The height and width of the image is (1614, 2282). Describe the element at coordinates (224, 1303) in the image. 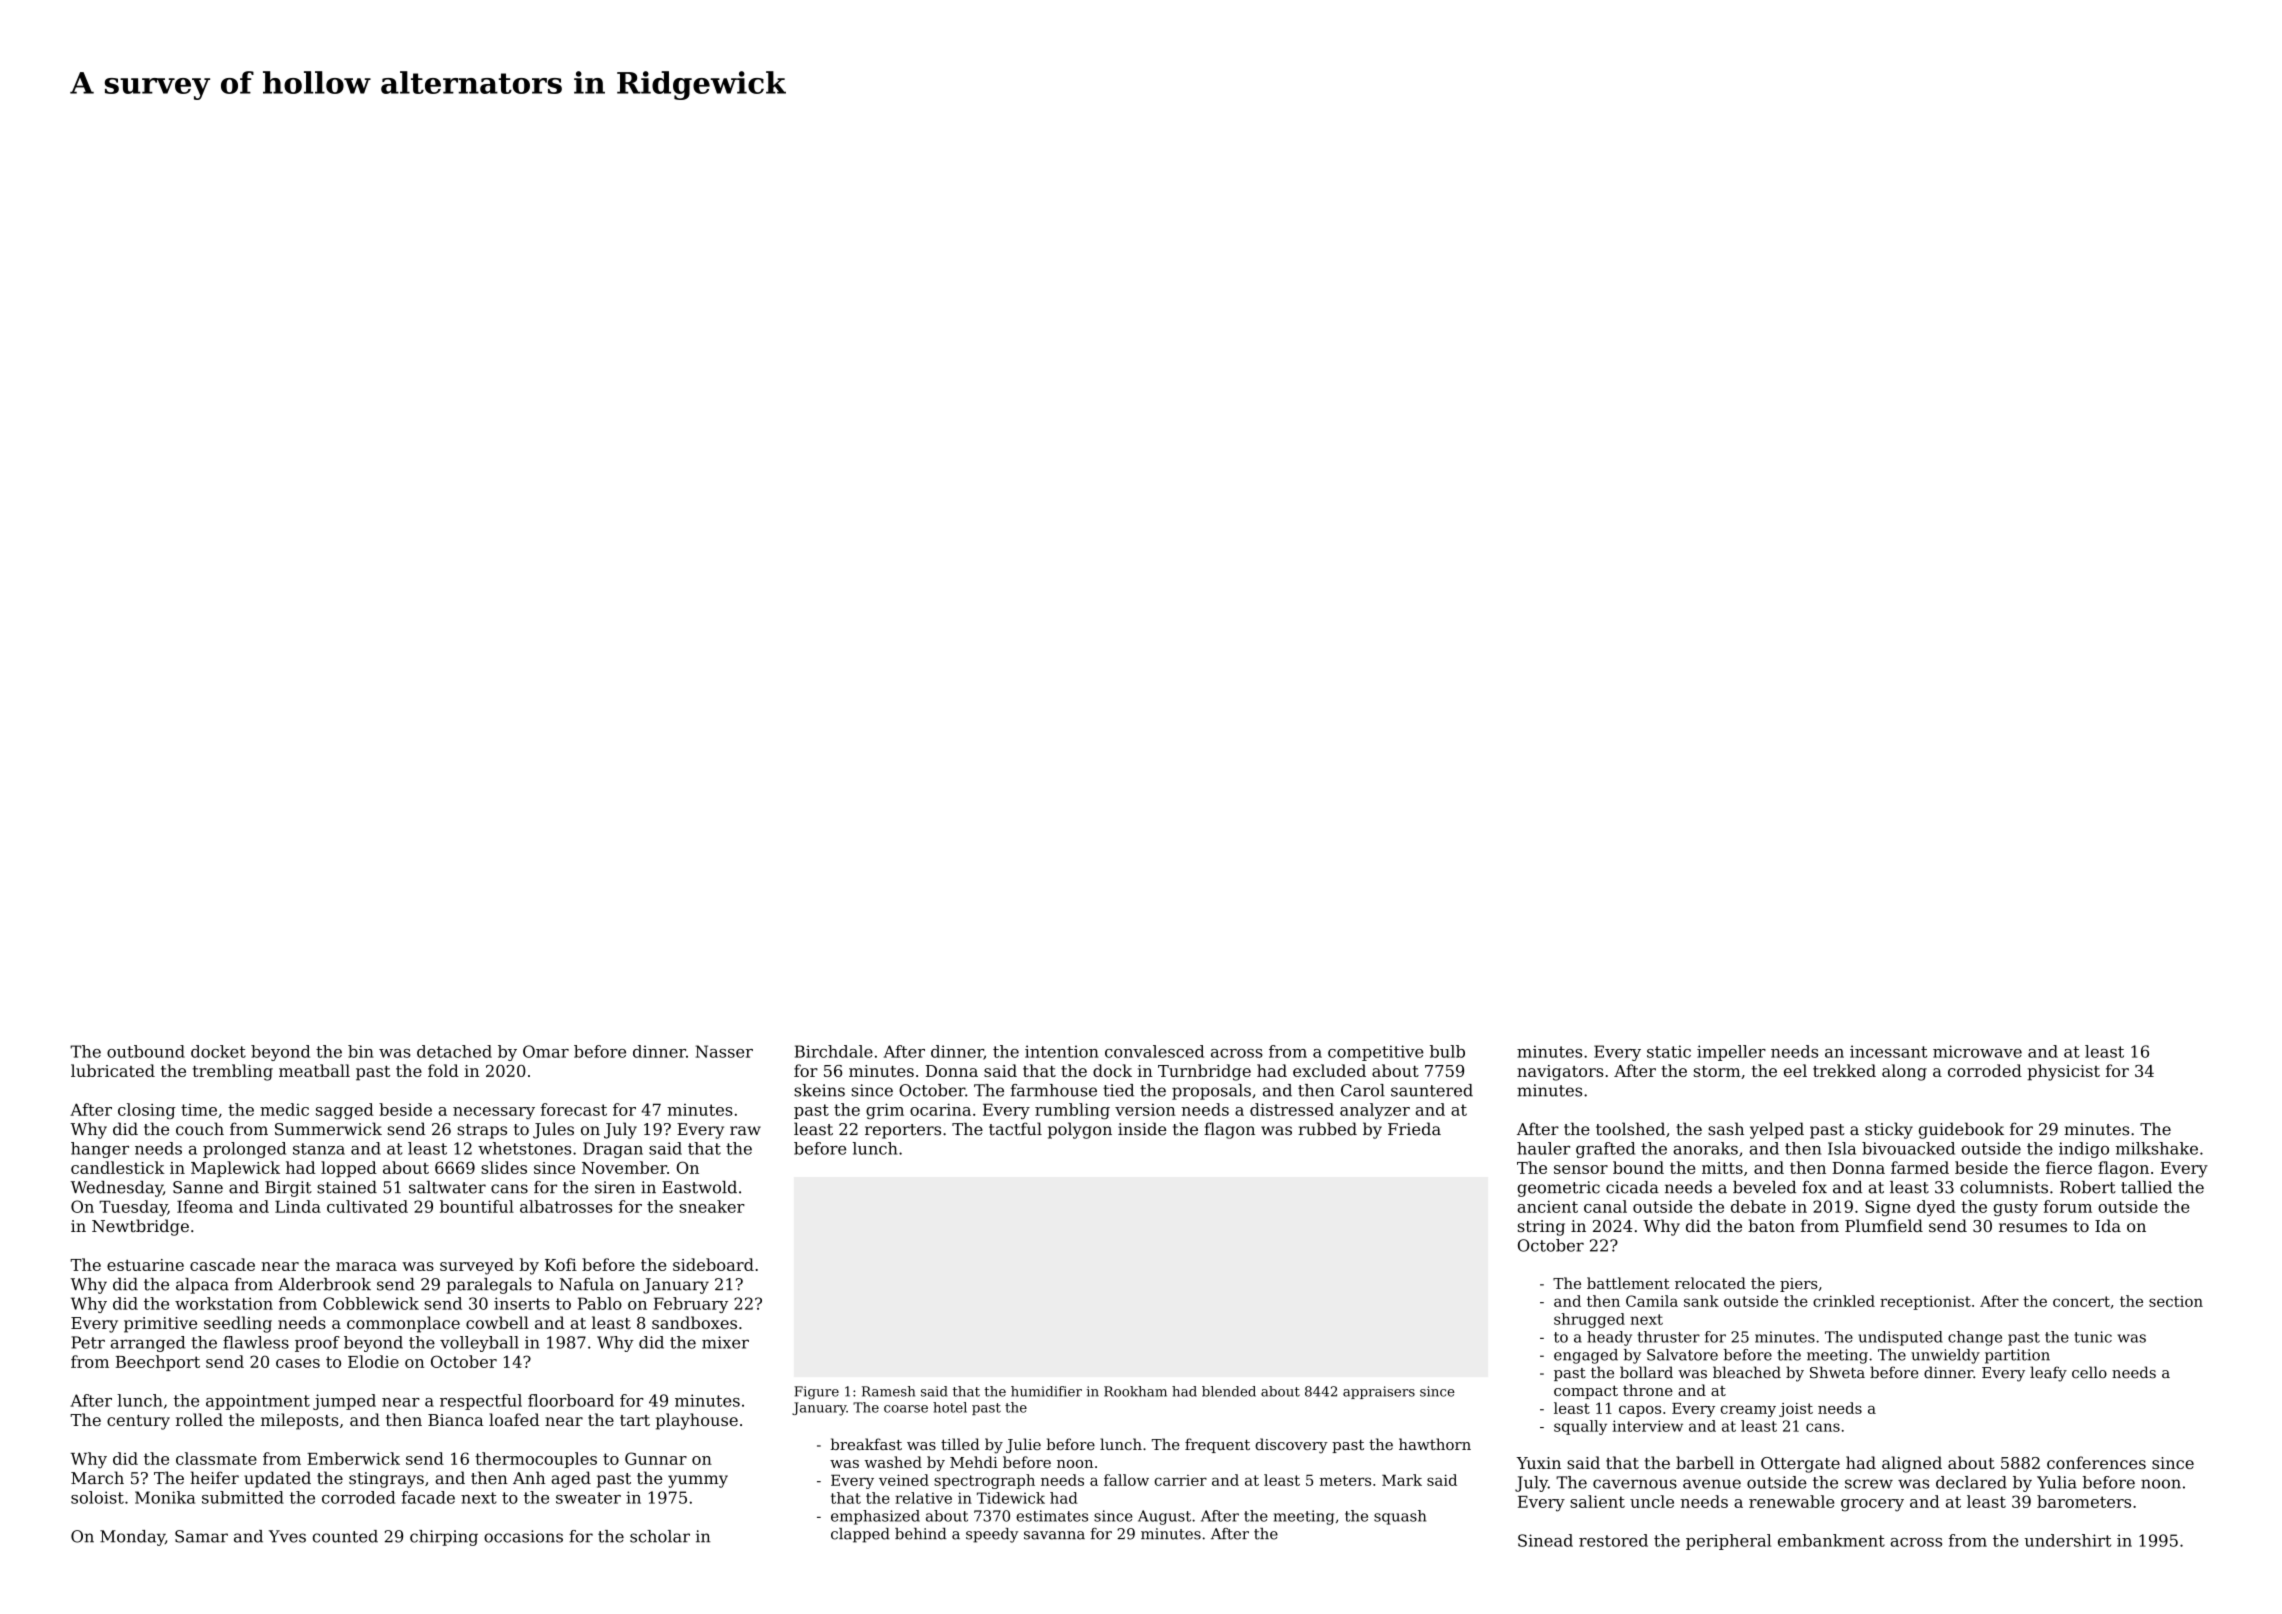

I see `workstation` at that location.
